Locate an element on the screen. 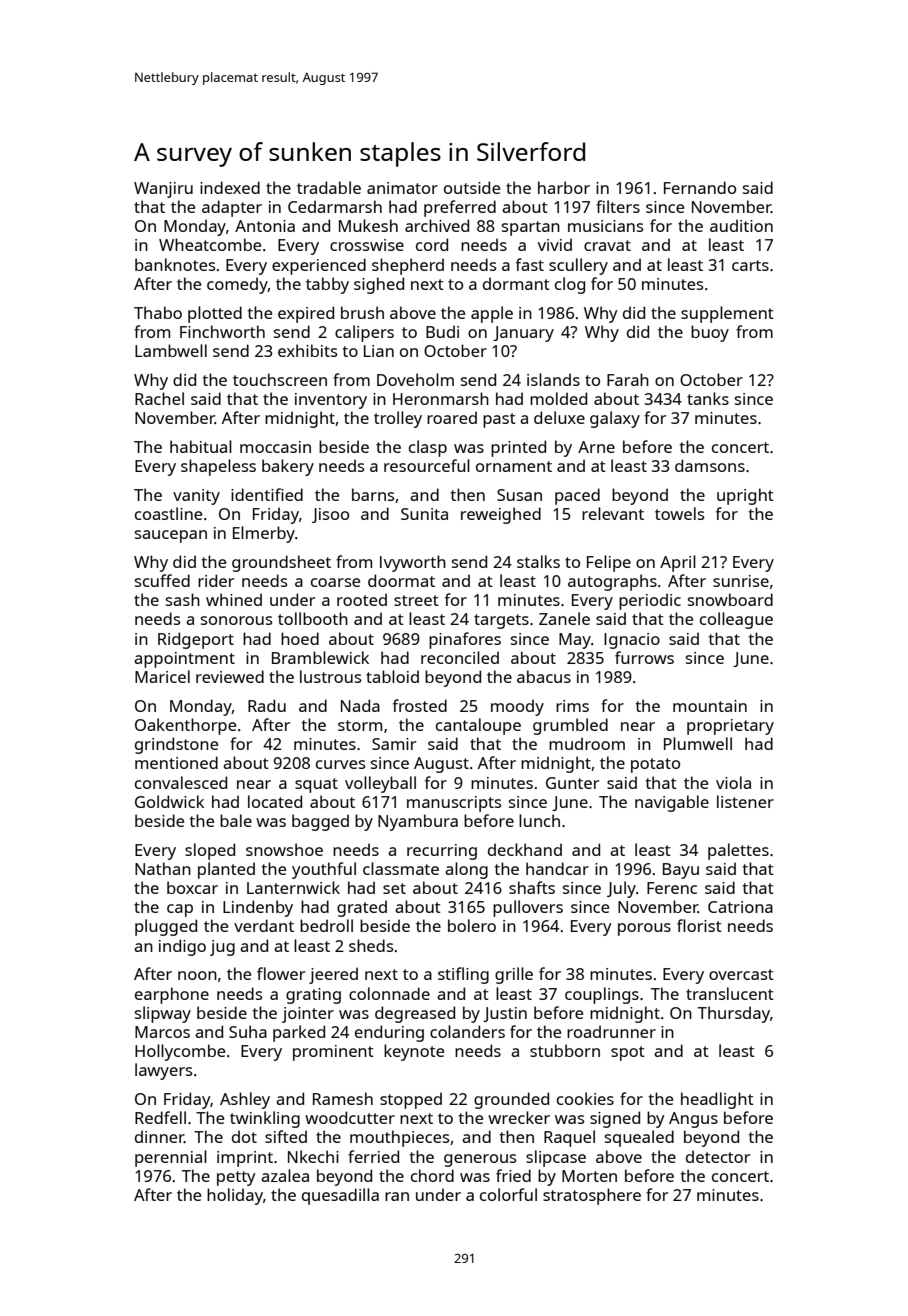  perennial is located at coordinates (171, 1158).
